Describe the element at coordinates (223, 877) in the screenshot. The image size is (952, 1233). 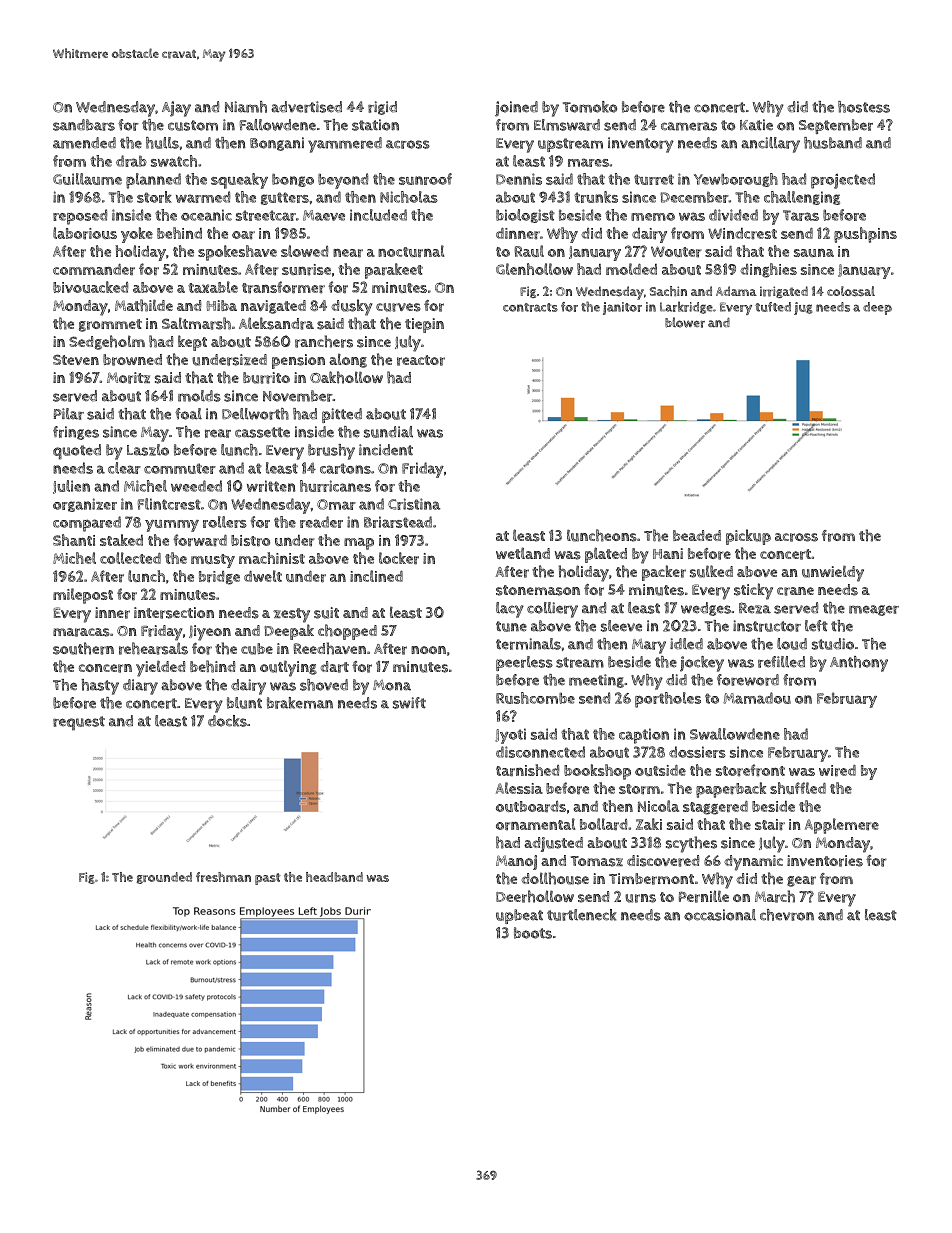
I see `freshman` at that location.
